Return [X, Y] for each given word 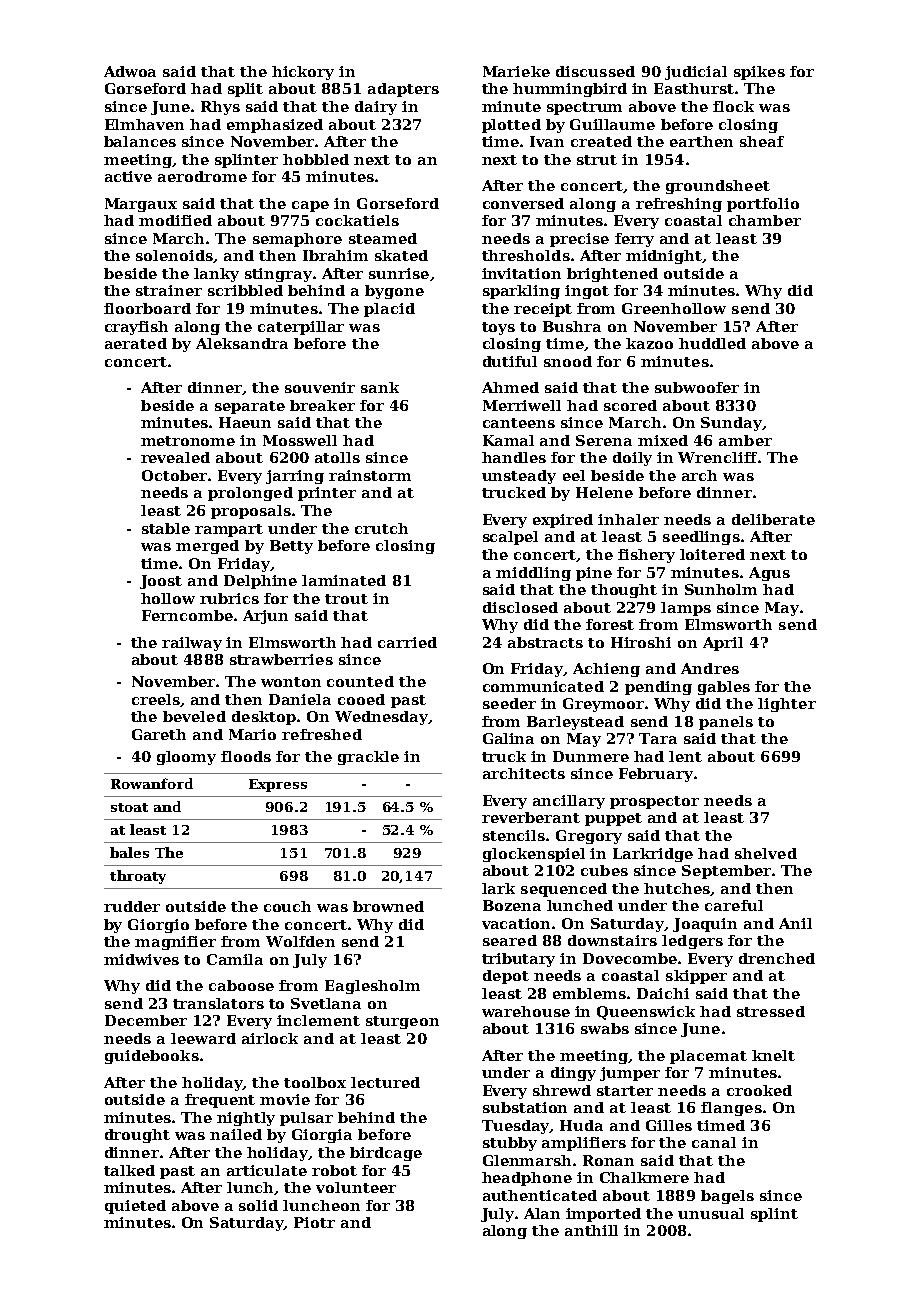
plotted [511, 126]
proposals [251, 512]
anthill [591, 1230]
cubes [604, 870]
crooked [759, 1090]
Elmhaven [144, 124]
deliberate [773, 519]
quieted [135, 1207]
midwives [141, 959]
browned [388, 906]
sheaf [762, 141]
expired [563, 521]
